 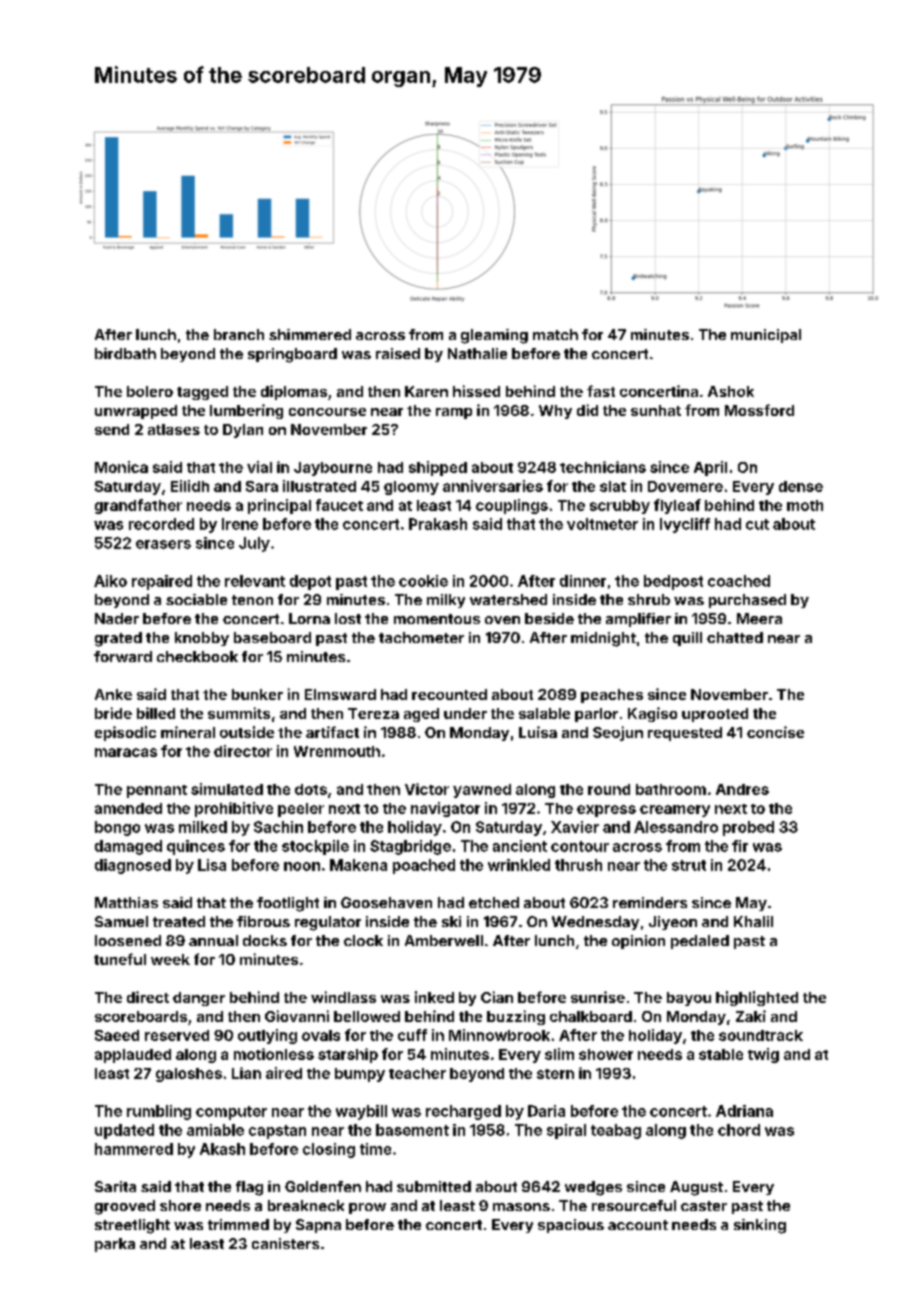 What do you see at coordinates (753, 921) in the page?
I see `Khalil` at bounding box center [753, 921].
